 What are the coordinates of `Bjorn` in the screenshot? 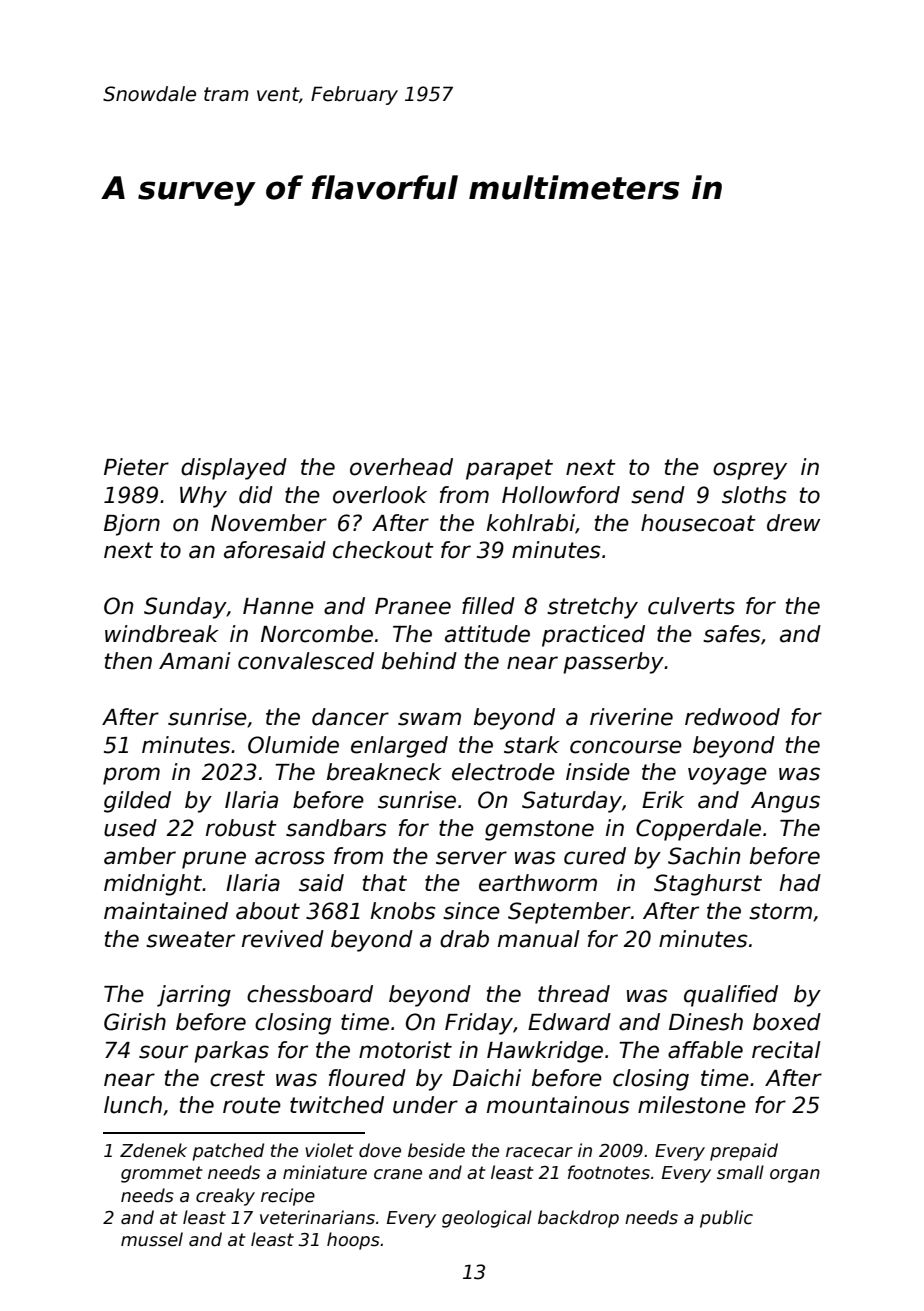 It's located at (132, 525).
